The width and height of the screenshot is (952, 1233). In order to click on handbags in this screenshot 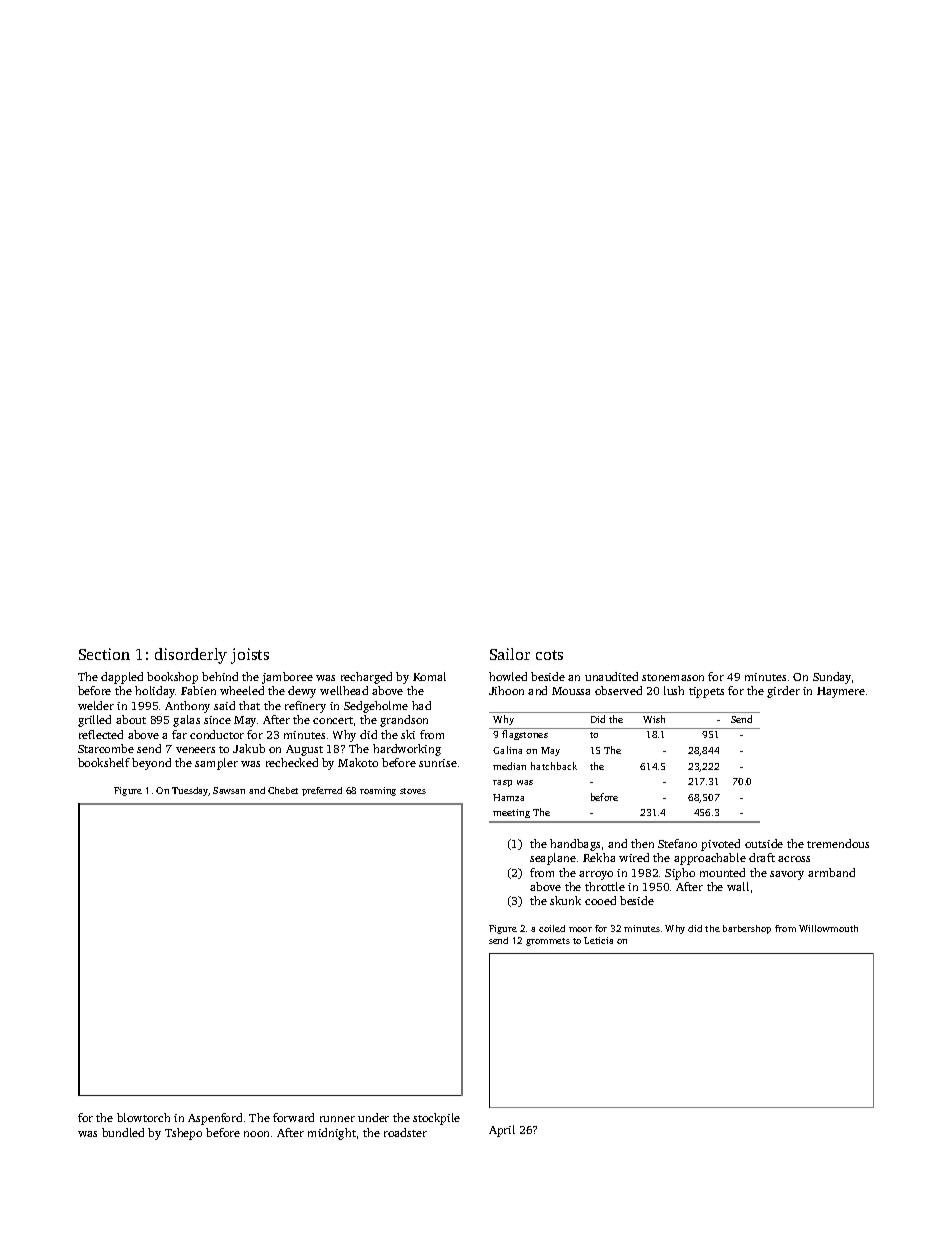, I will do `click(575, 845)`.
